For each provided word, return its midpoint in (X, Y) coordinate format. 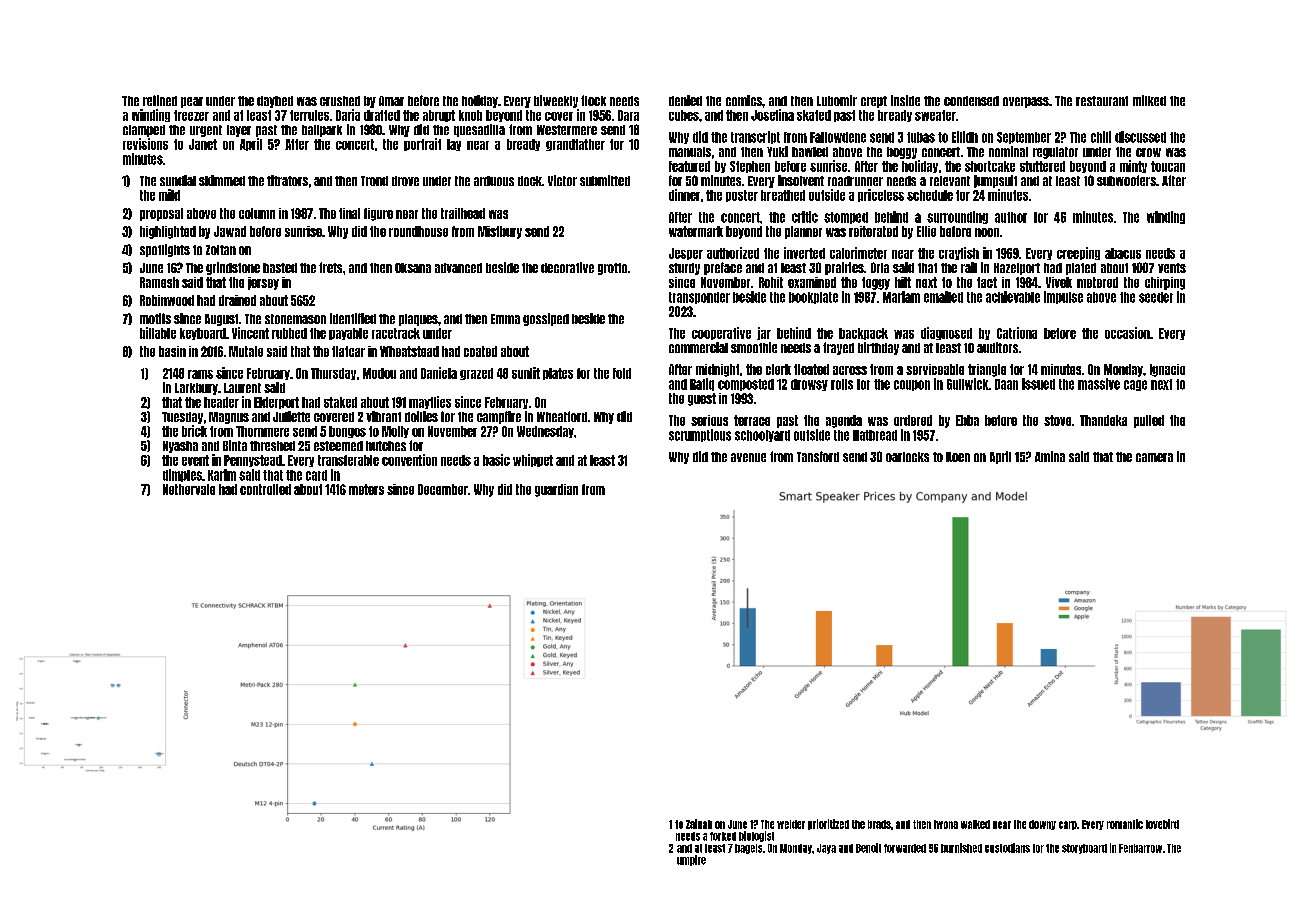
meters (366, 489)
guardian (556, 490)
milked (1149, 100)
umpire (691, 860)
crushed (340, 101)
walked (975, 824)
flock (593, 100)
